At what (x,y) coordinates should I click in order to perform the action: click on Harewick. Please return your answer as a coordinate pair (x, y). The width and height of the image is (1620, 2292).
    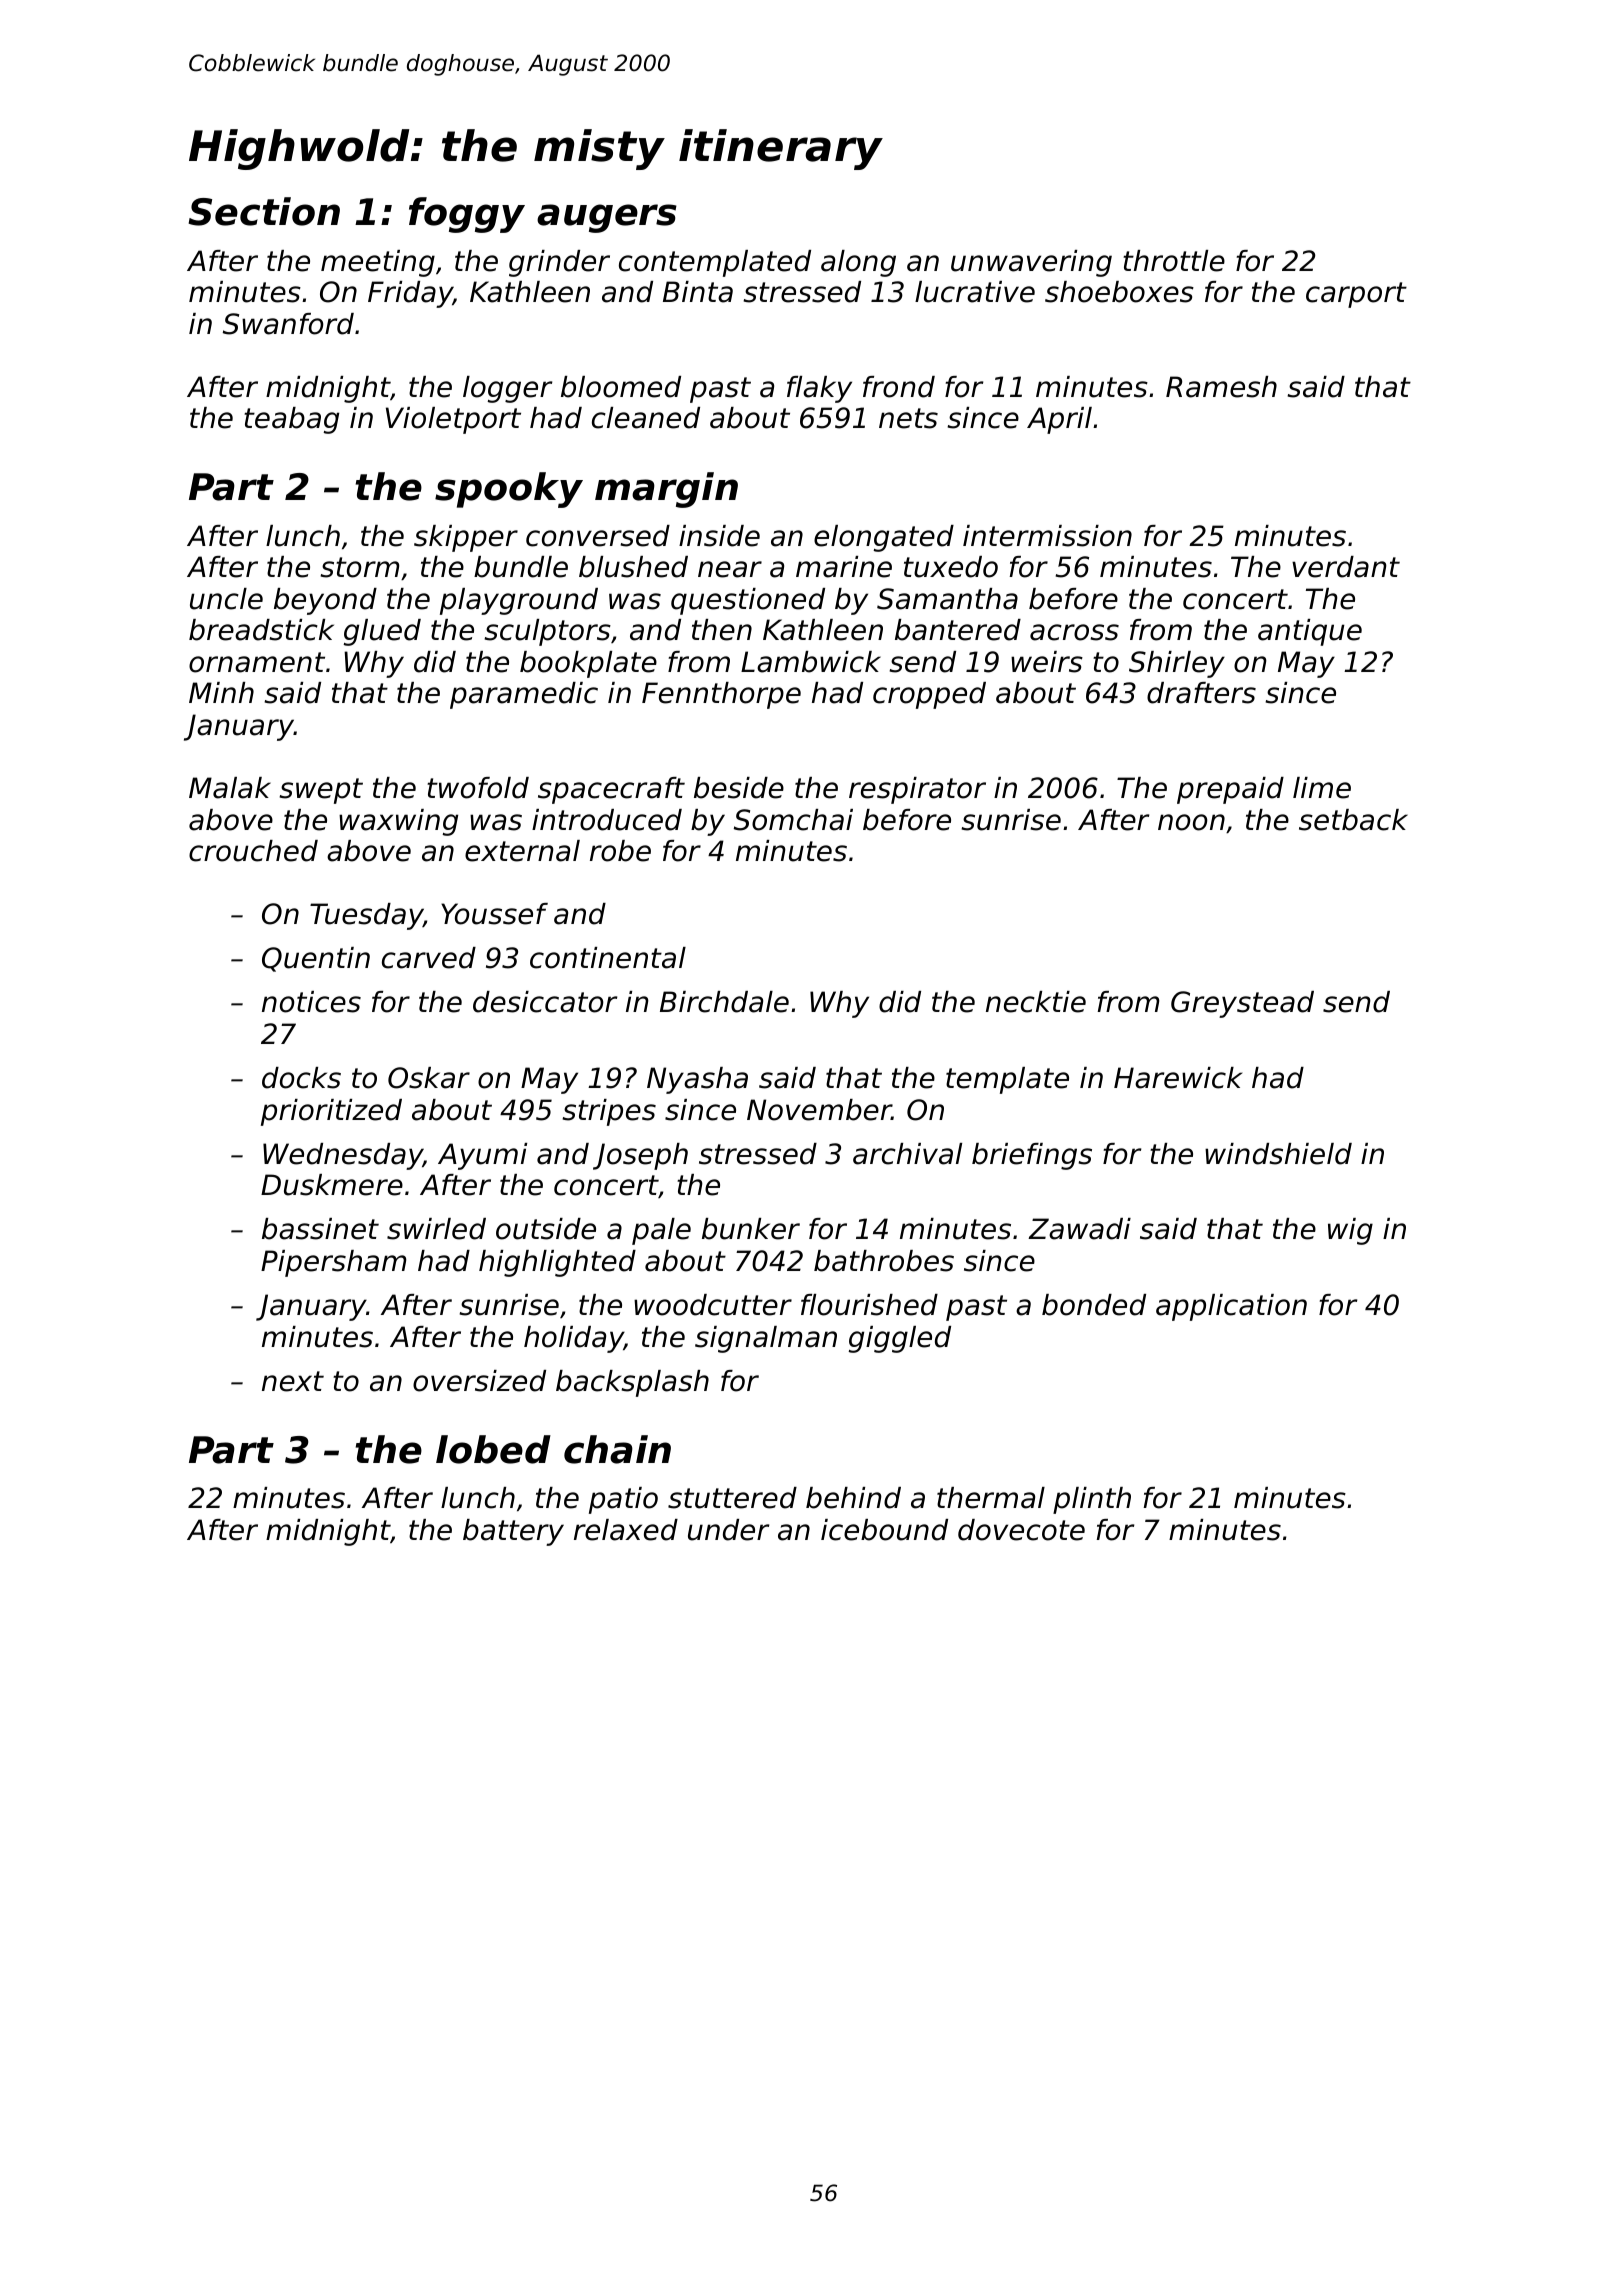
    Looking at the image, I should click on (1178, 1078).
